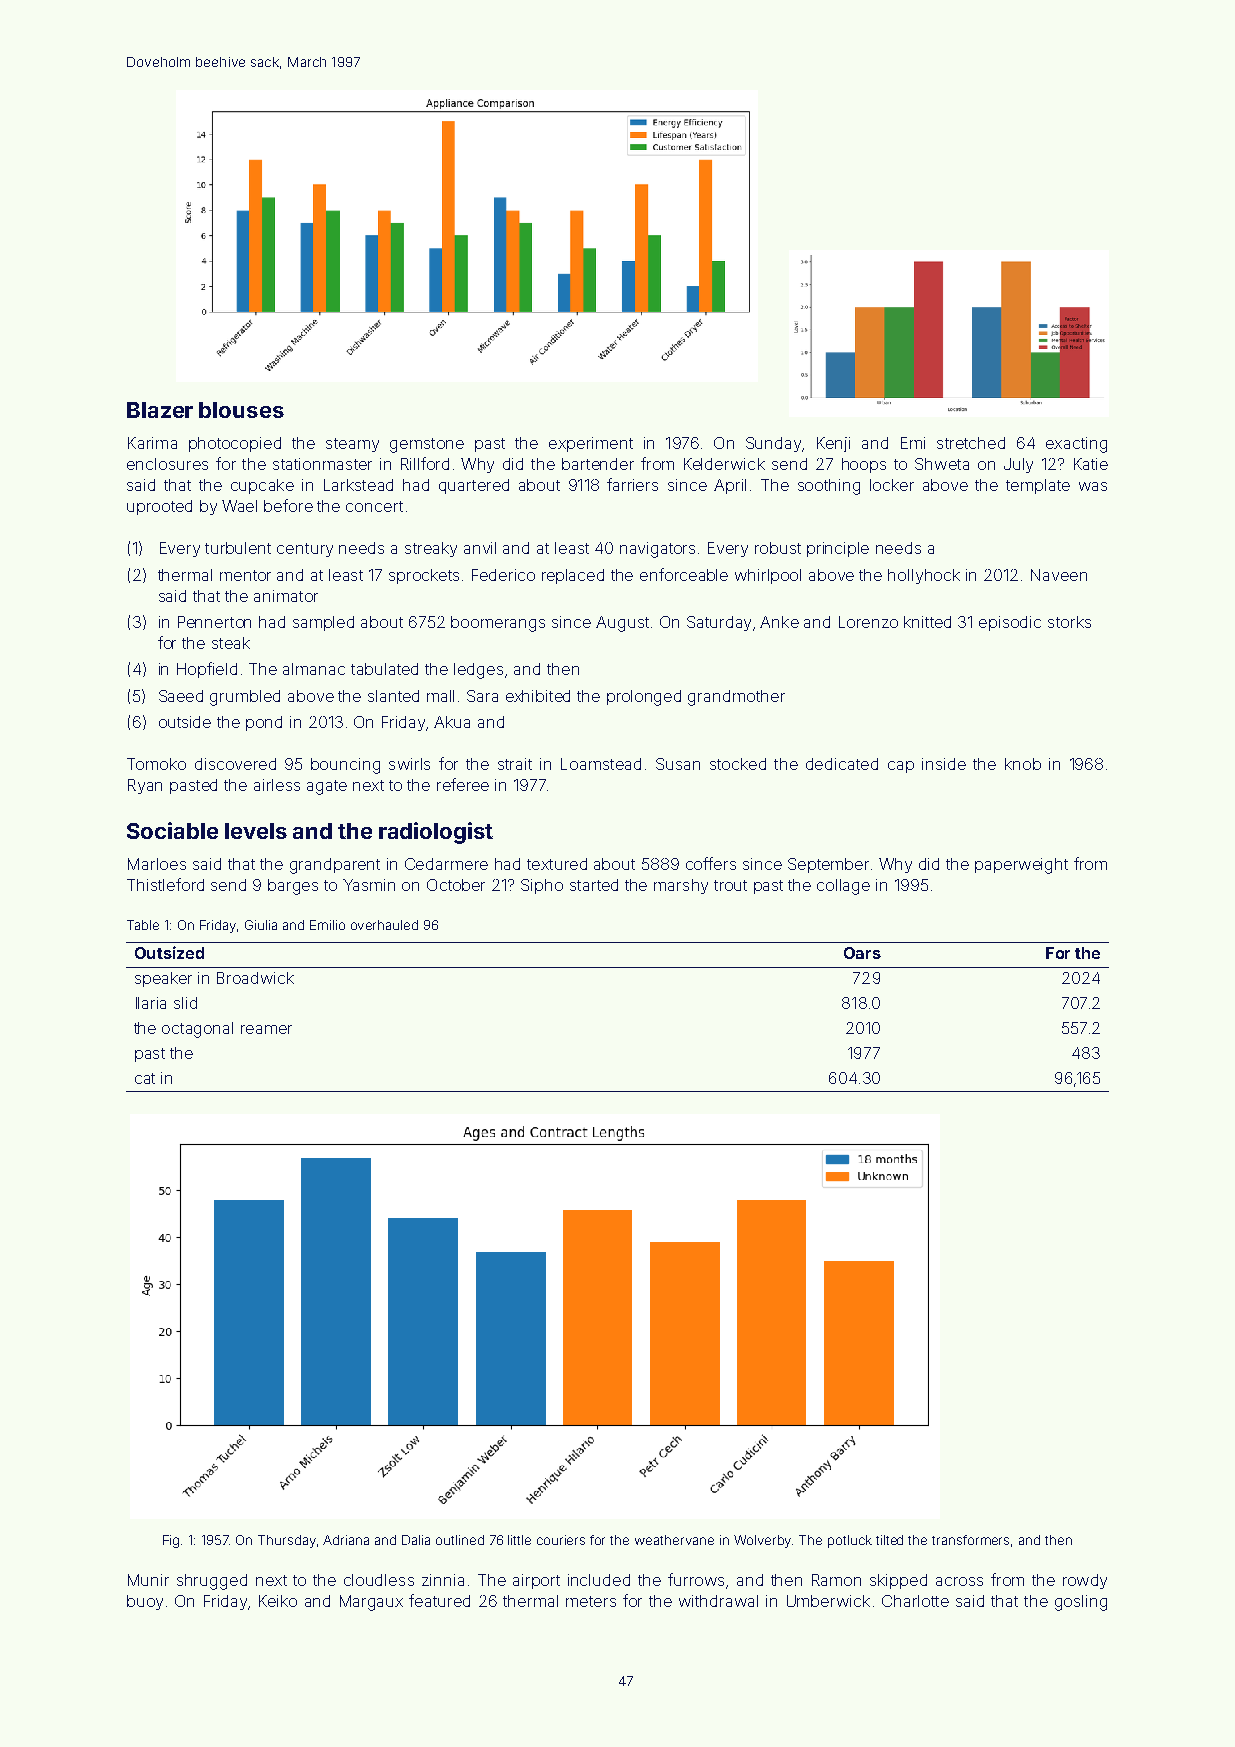 Image resolution: width=1235 pixels, height=1747 pixels. I want to click on experiment, so click(591, 444).
